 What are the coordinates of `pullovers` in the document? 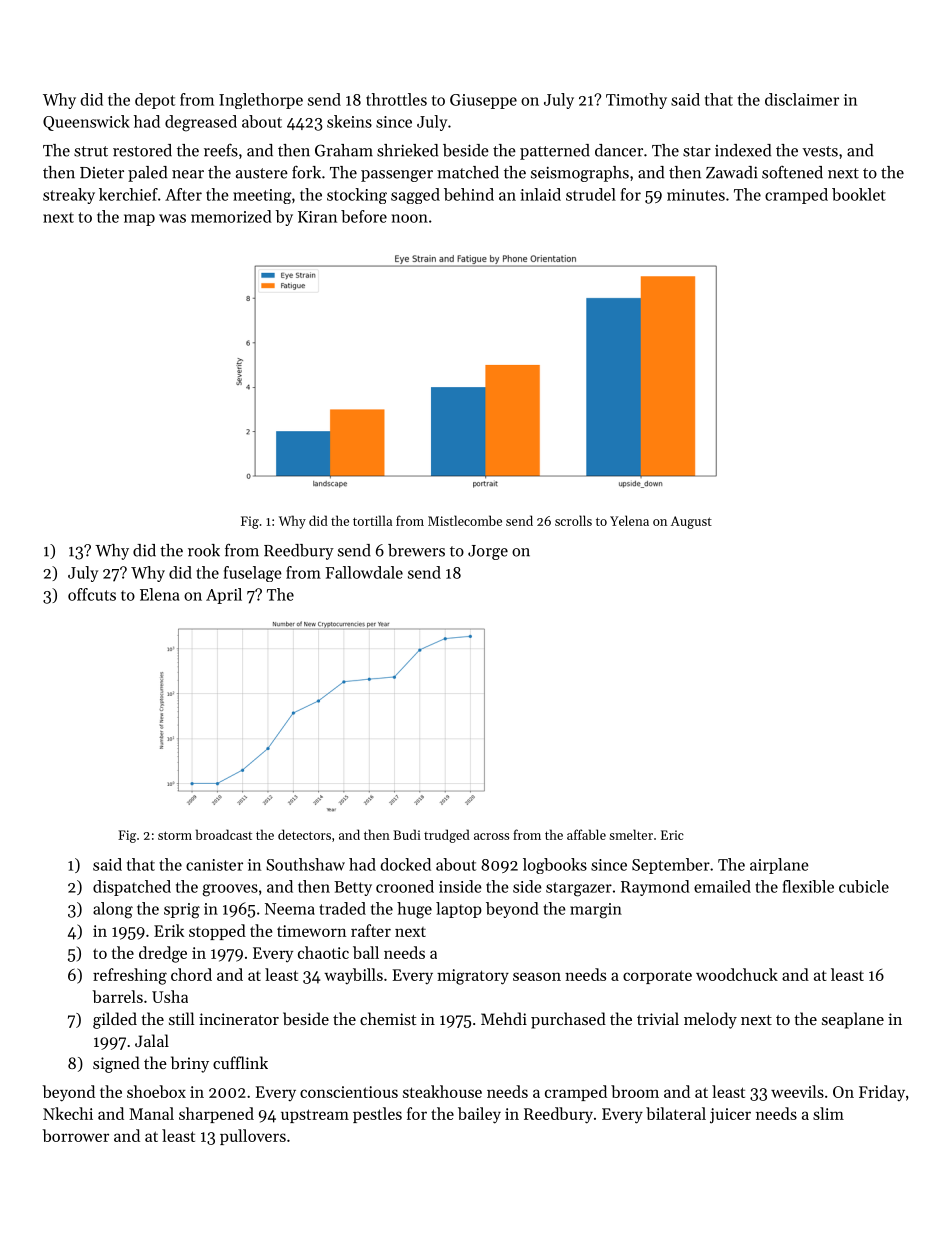 It's located at (253, 1137).
